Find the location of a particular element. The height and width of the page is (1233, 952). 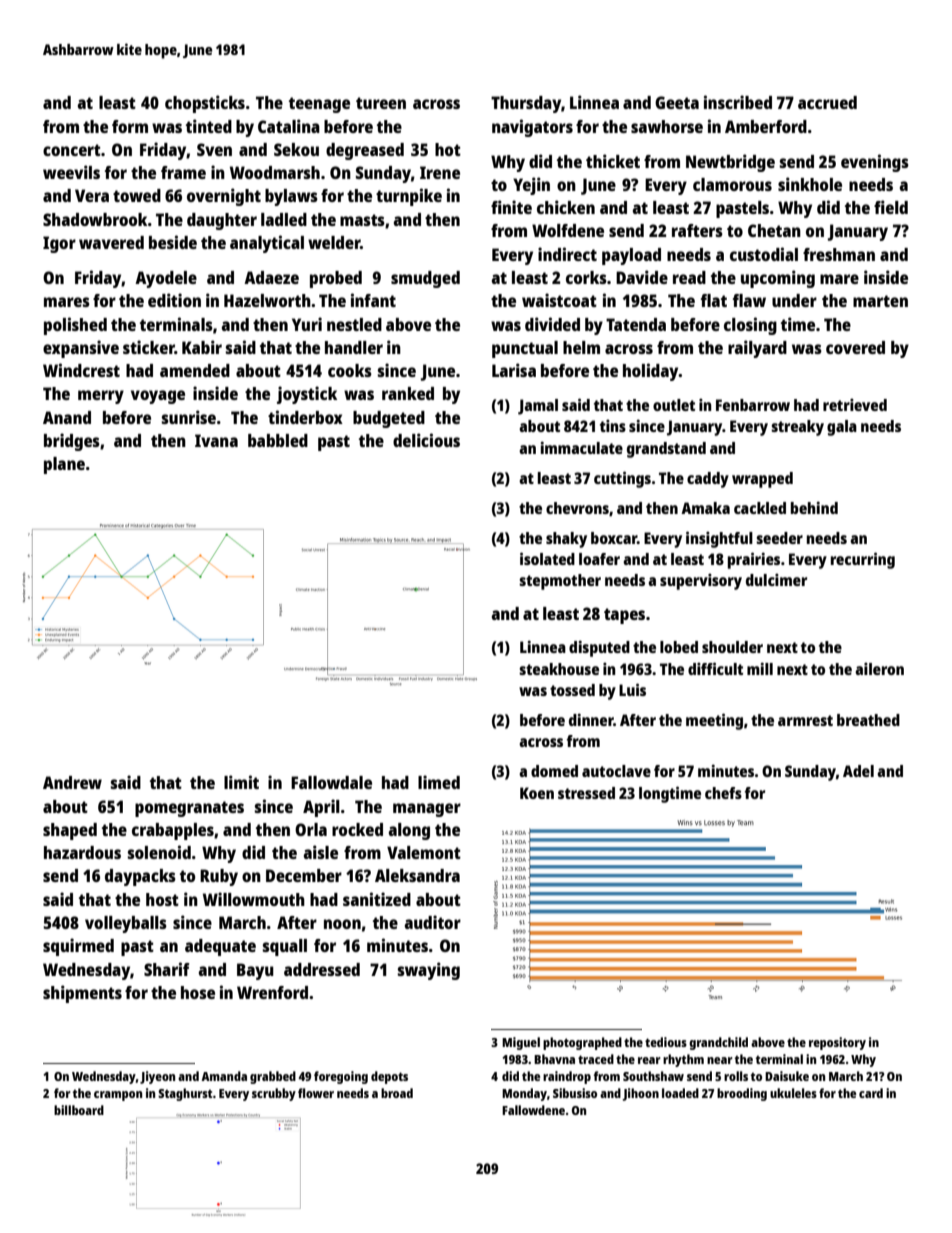

repository is located at coordinates (837, 1043).
